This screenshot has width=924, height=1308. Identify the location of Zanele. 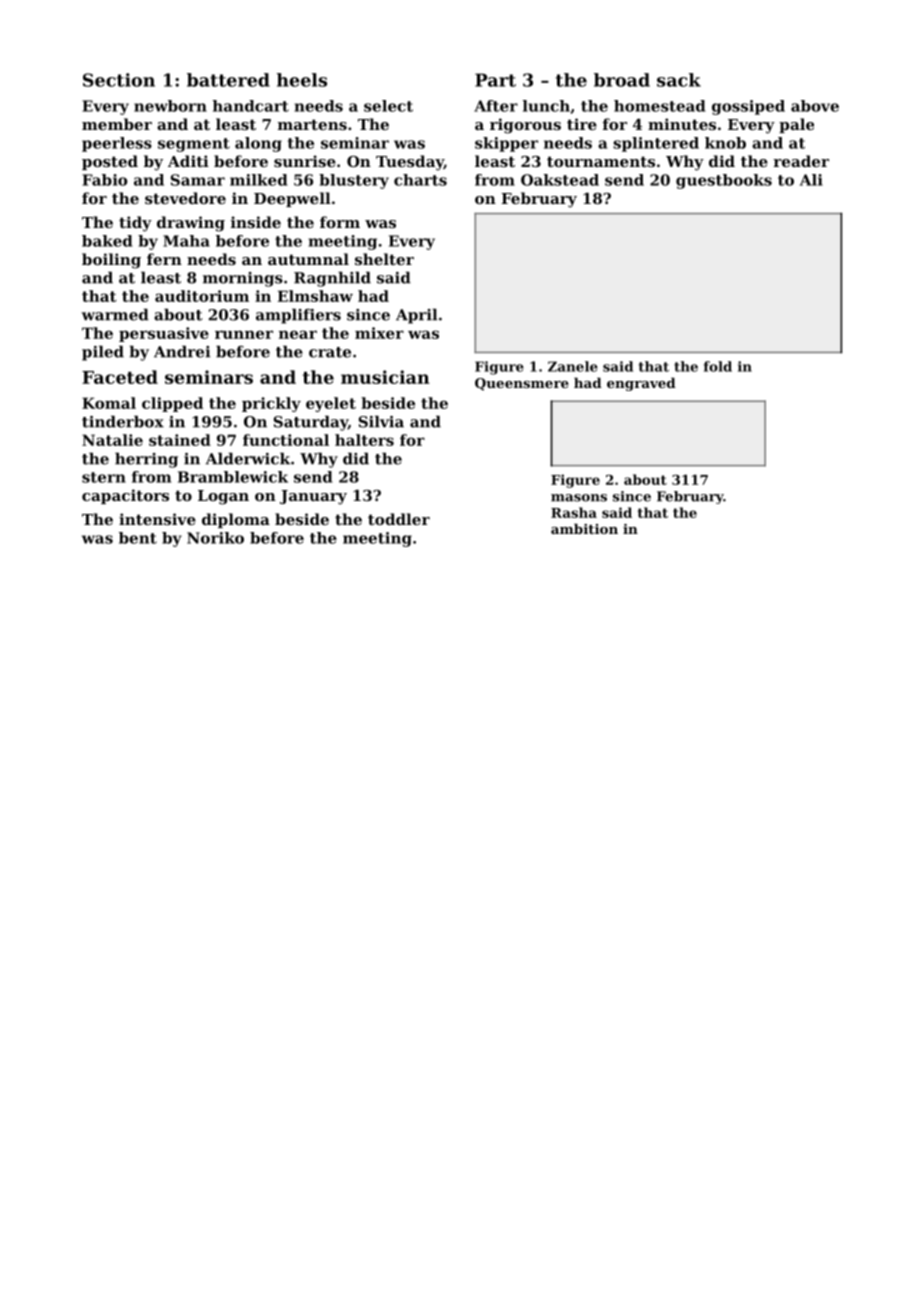
(573, 366).
